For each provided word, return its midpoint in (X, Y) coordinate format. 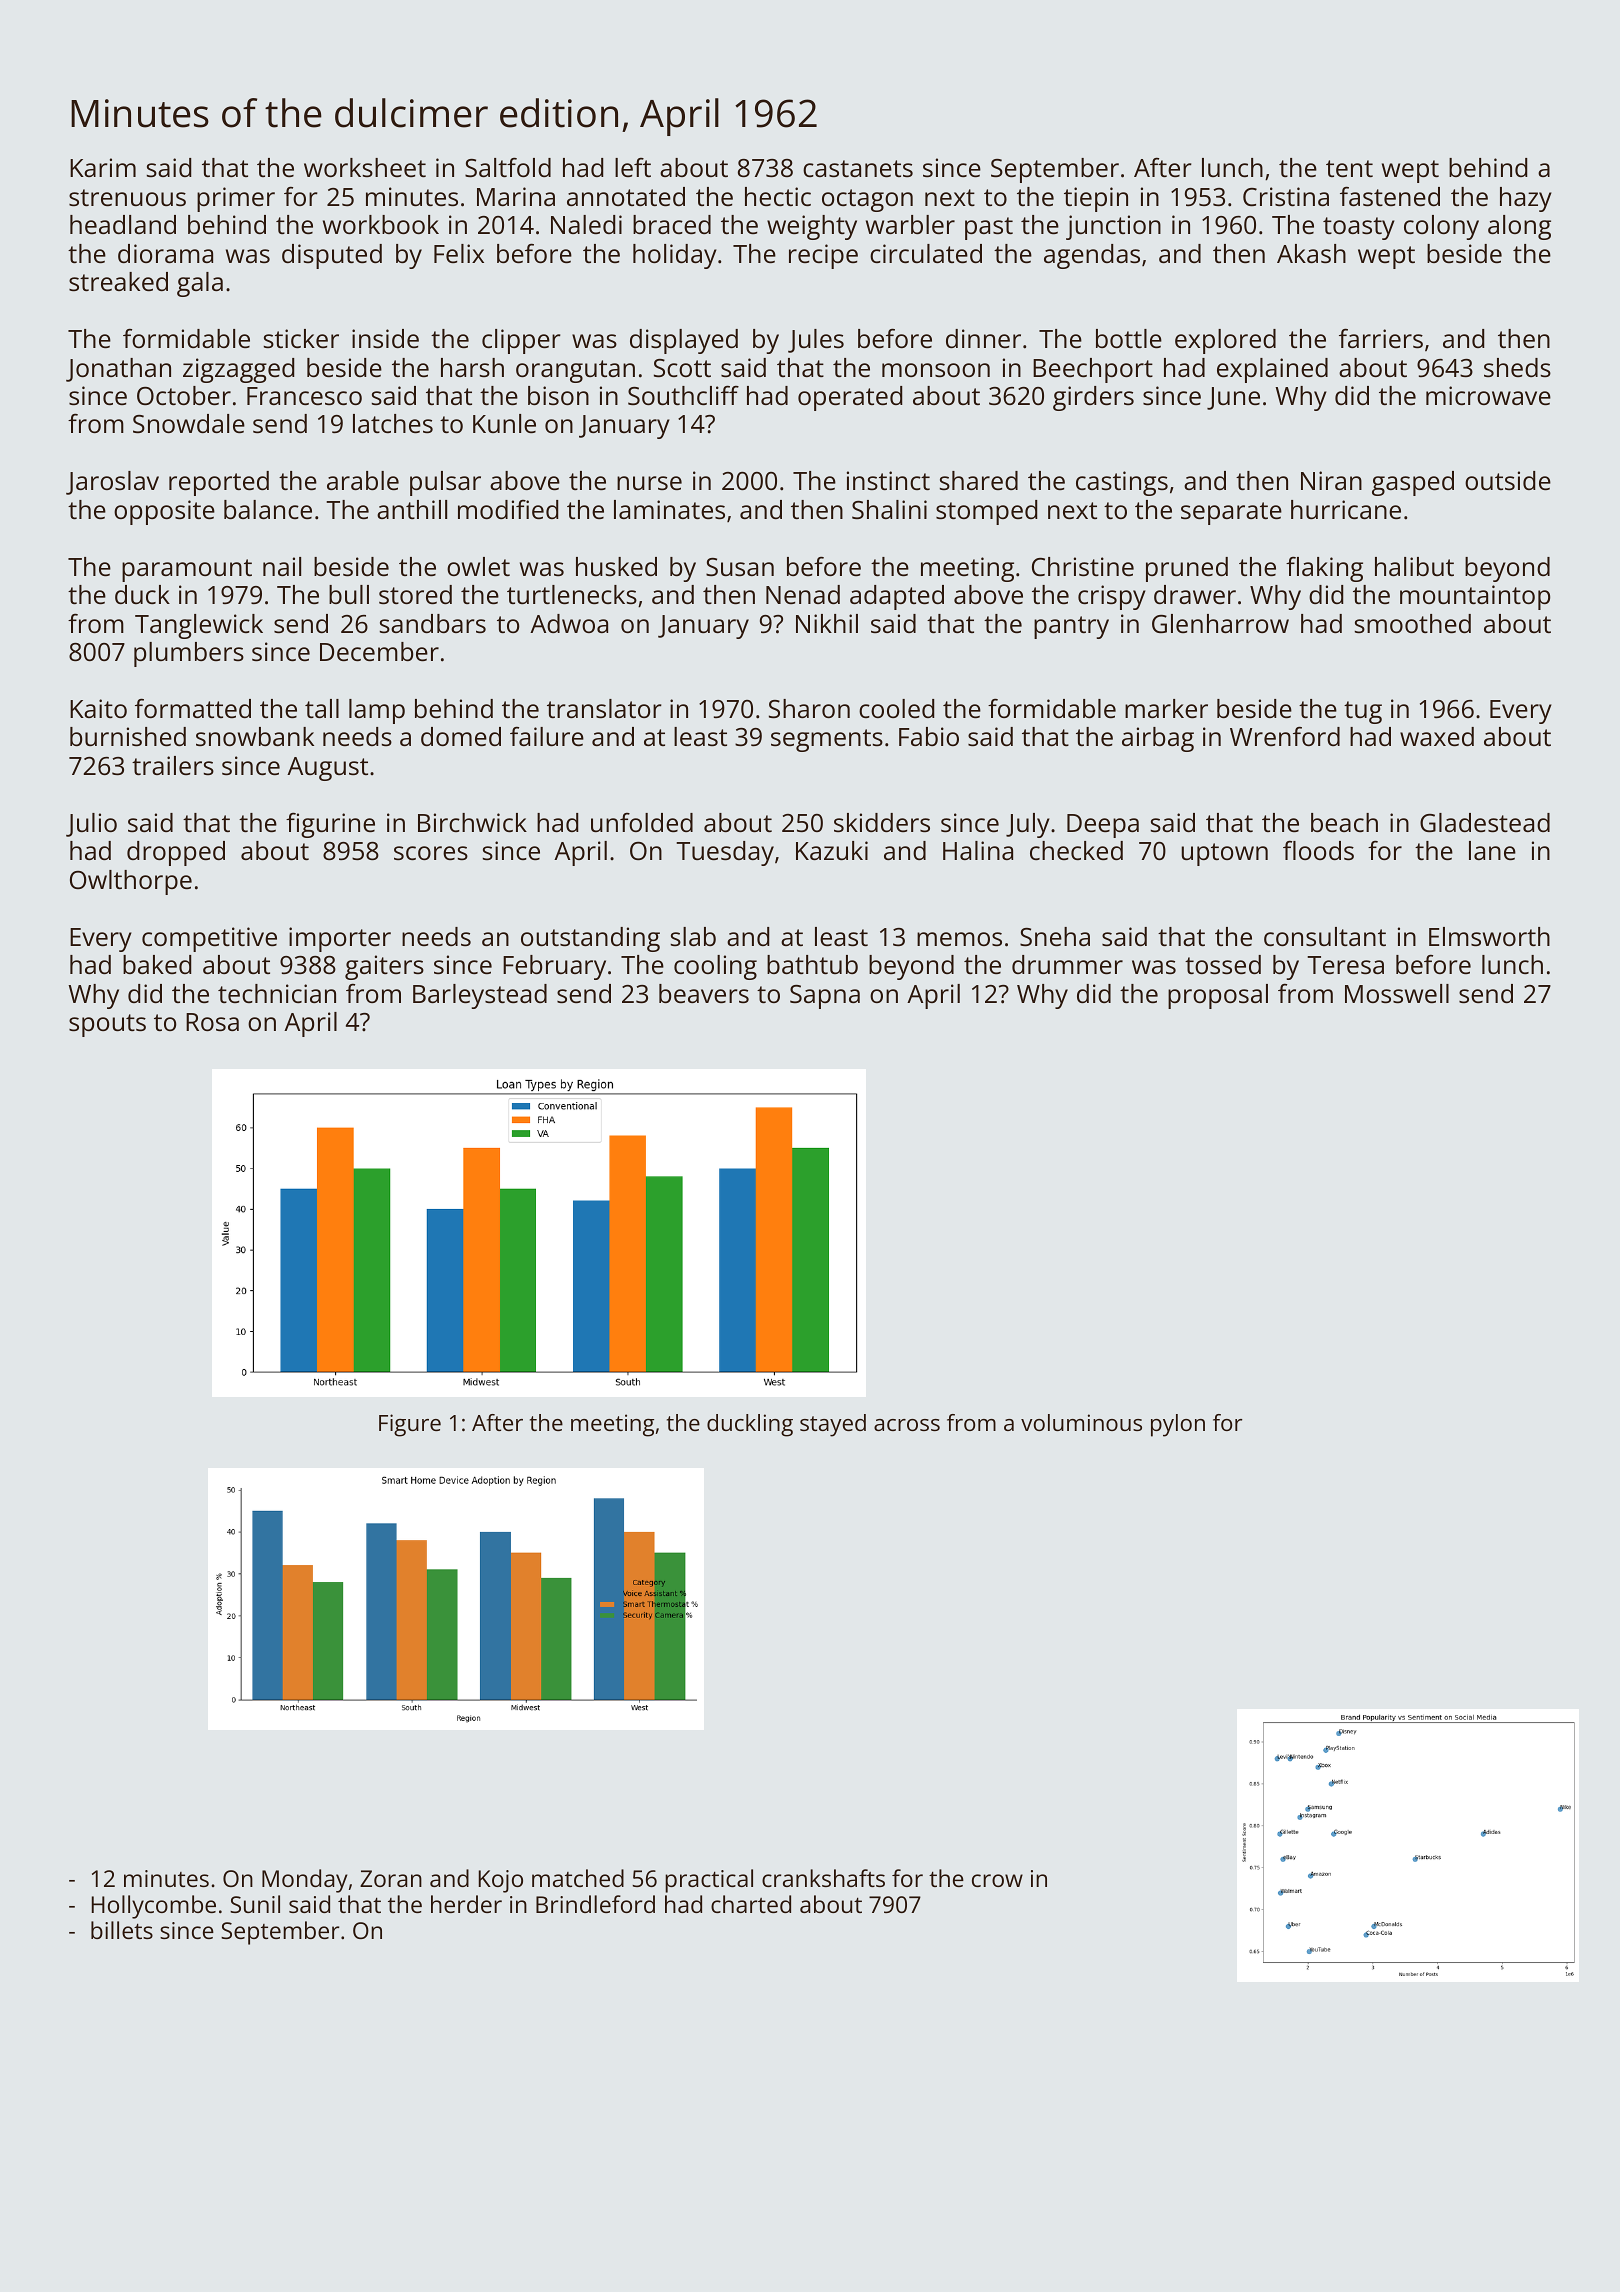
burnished (128, 736)
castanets (858, 168)
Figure (410, 1425)
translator (604, 708)
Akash (1311, 253)
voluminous (1081, 1422)
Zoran (391, 1878)
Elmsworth (1489, 936)
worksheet (365, 167)
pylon (1178, 1425)
